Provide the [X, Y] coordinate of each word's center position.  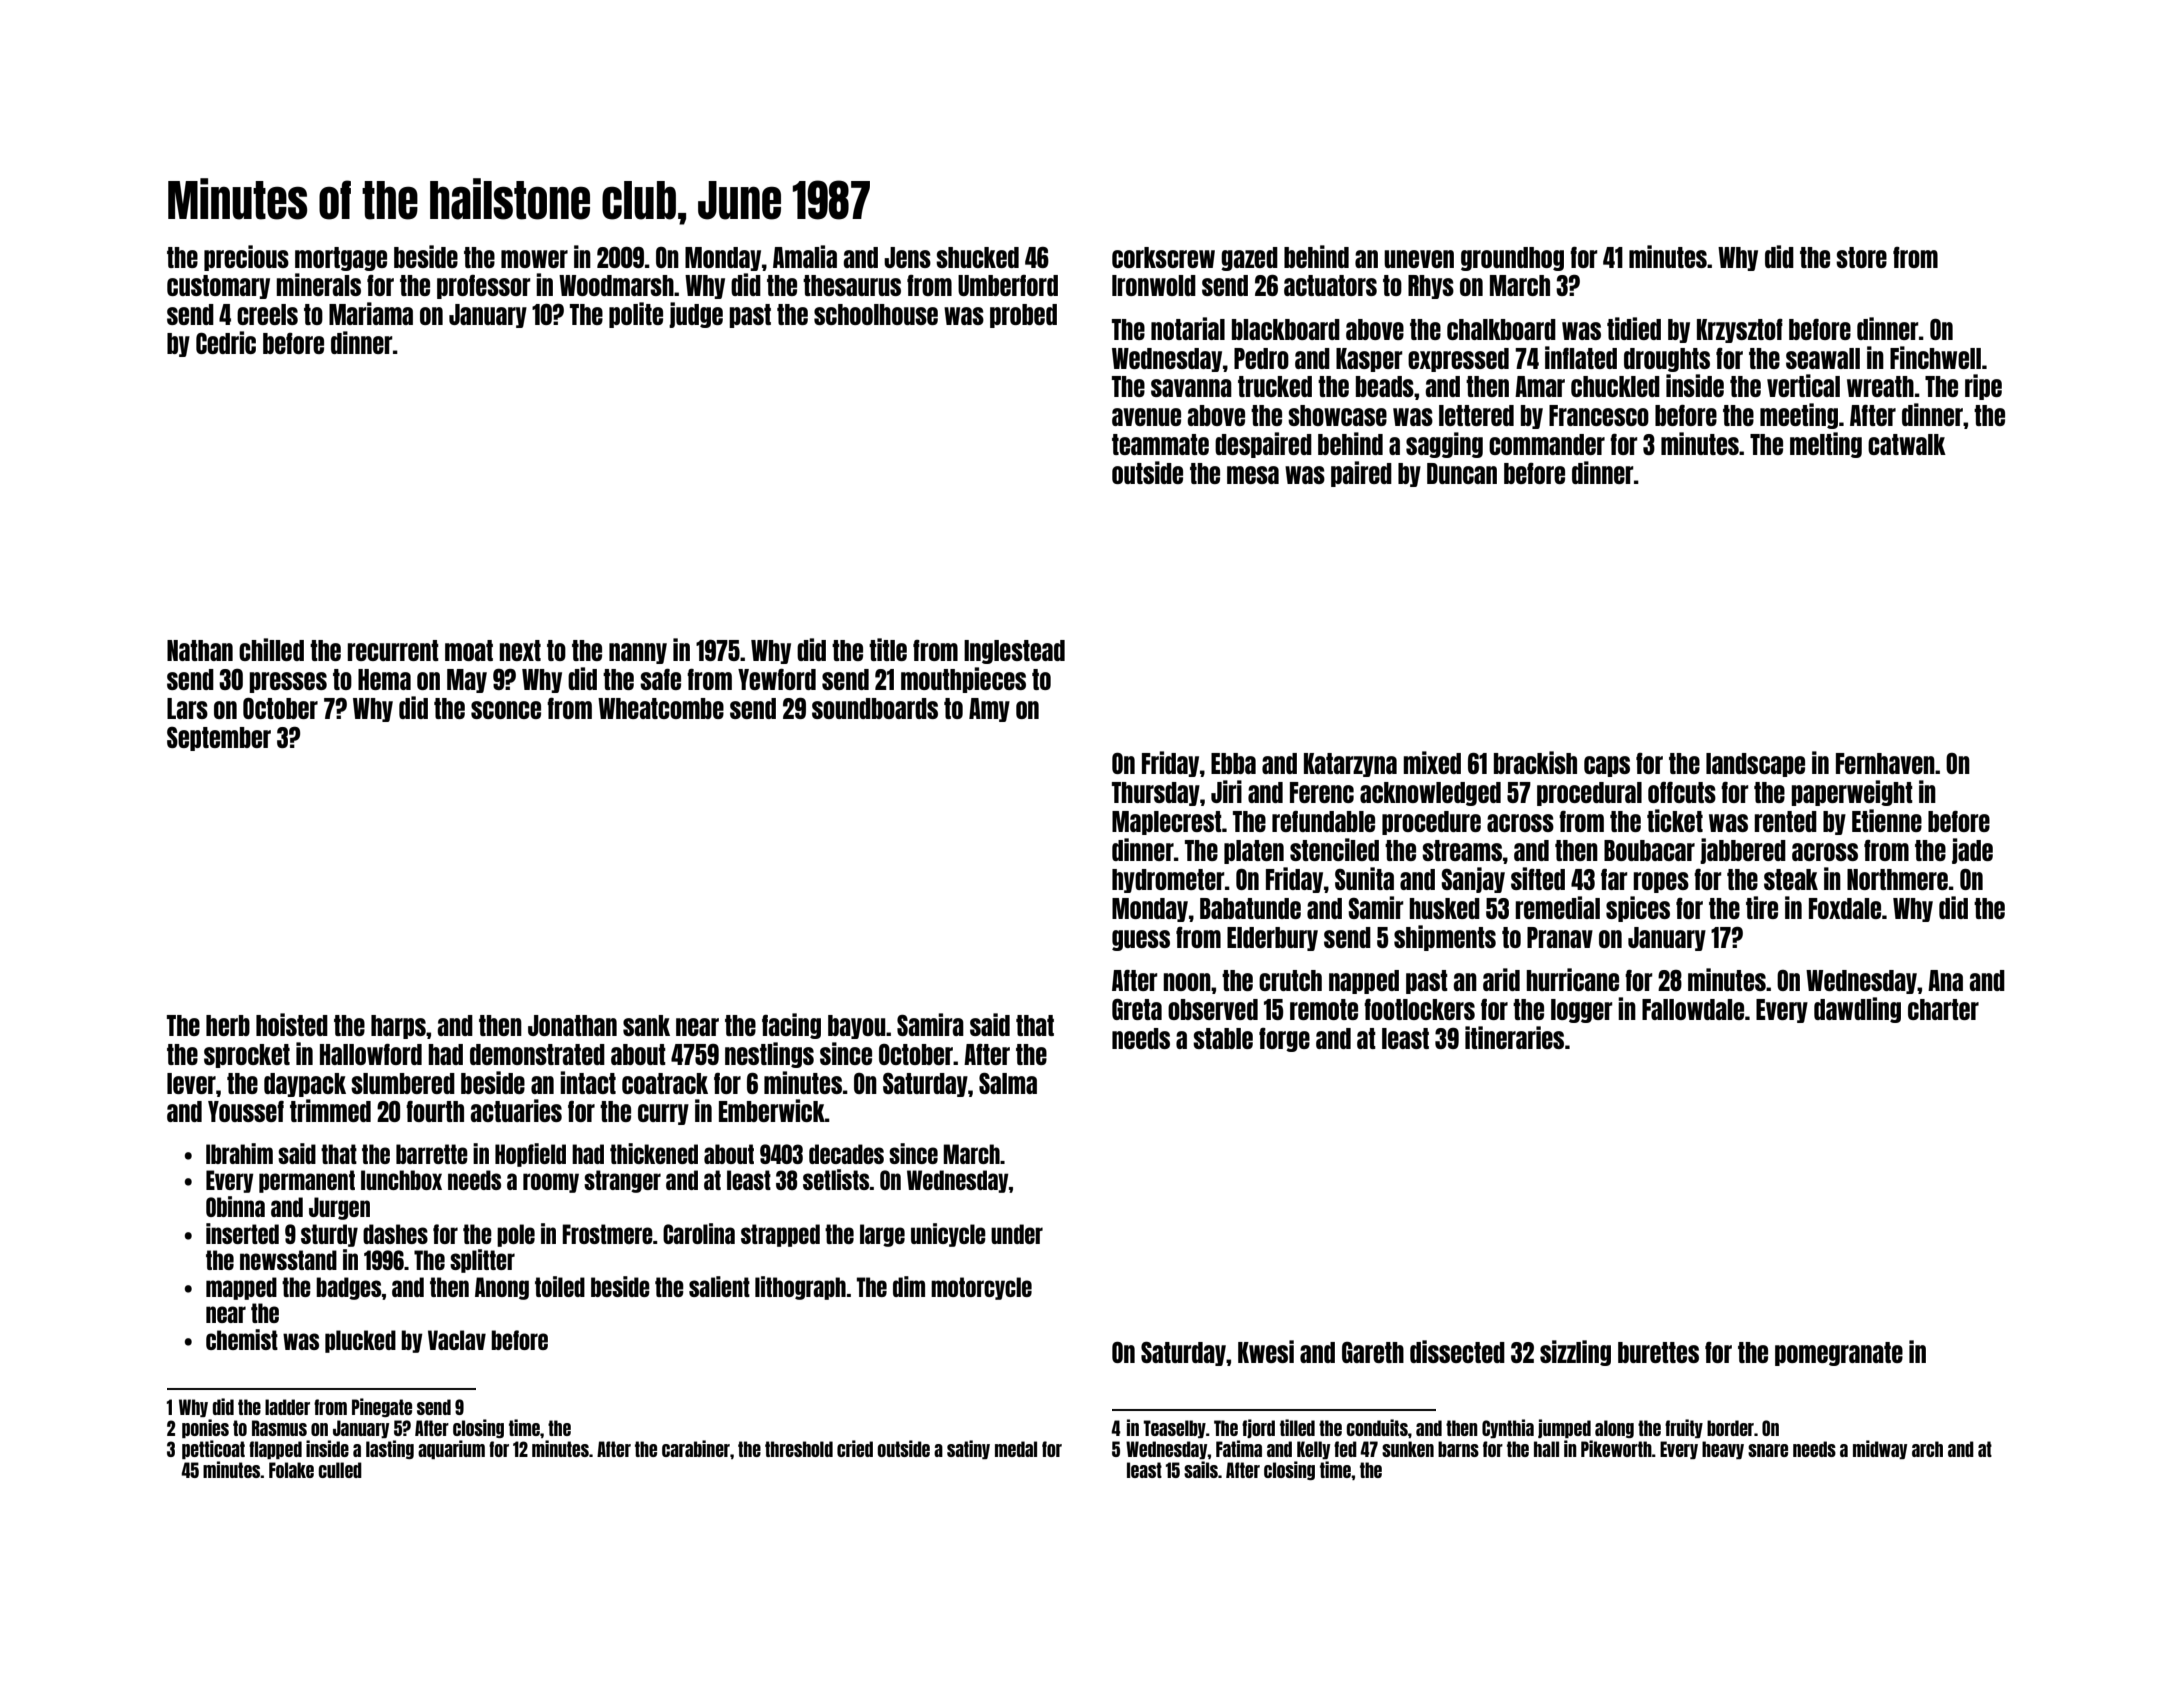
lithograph [800, 1288]
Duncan [1462, 473]
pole [516, 1235]
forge [1284, 1040]
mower [534, 259]
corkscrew [1163, 257]
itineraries [1514, 1037]
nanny [638, 653]
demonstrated [537, 1054]
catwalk [1907, 444]
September [219, 739]
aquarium [451, 1449]
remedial [1557, 907]
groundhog [1512, 259]
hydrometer [1168, 881]
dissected [1457, 1351]
